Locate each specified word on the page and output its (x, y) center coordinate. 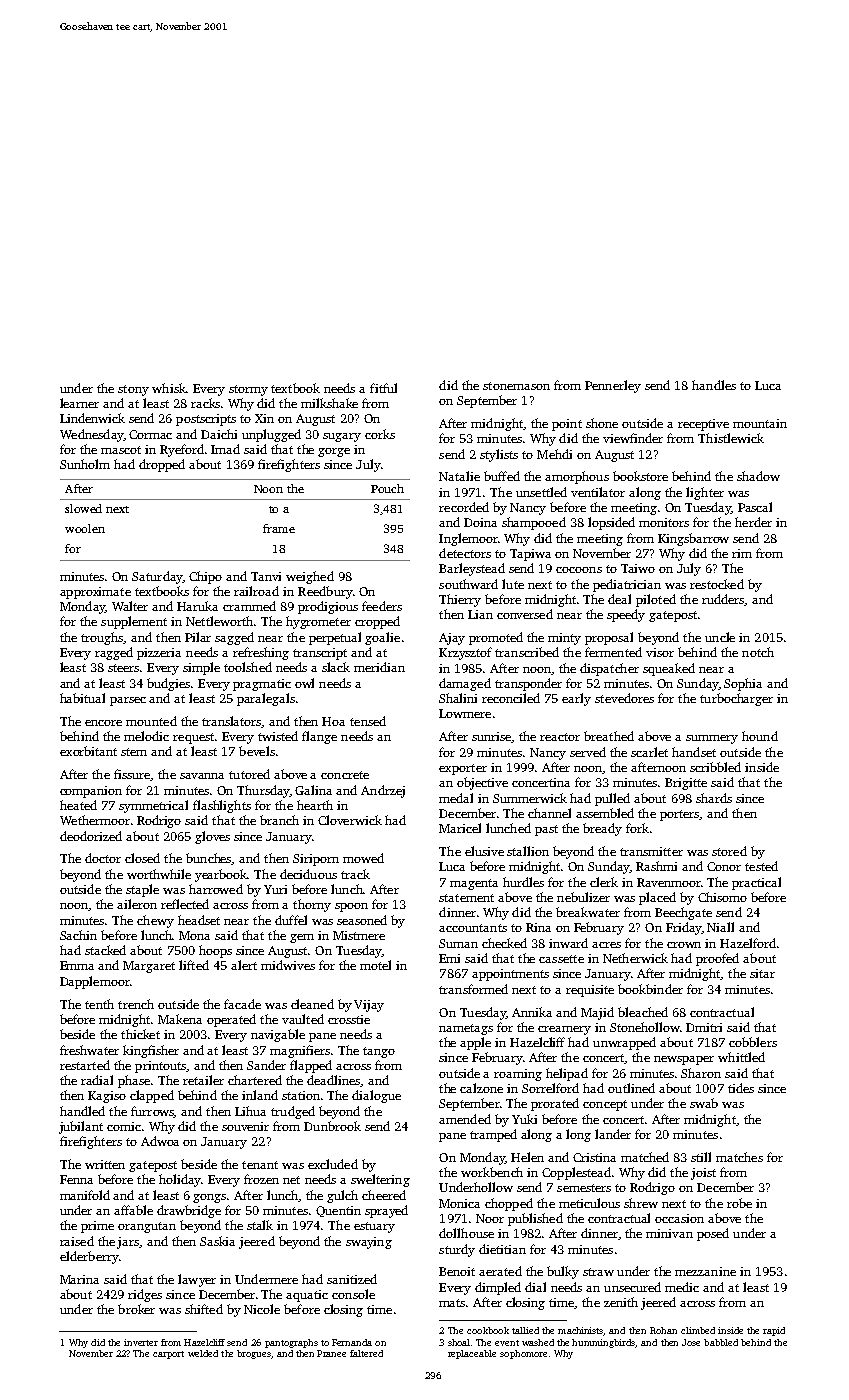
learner (79, 403)
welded (203, 1353)
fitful (383, 388)
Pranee (331, 1353)
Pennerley (613, 386)
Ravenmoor (669, 882)
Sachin (78, 935)
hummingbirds (604, 1343)
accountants (473, 928)
